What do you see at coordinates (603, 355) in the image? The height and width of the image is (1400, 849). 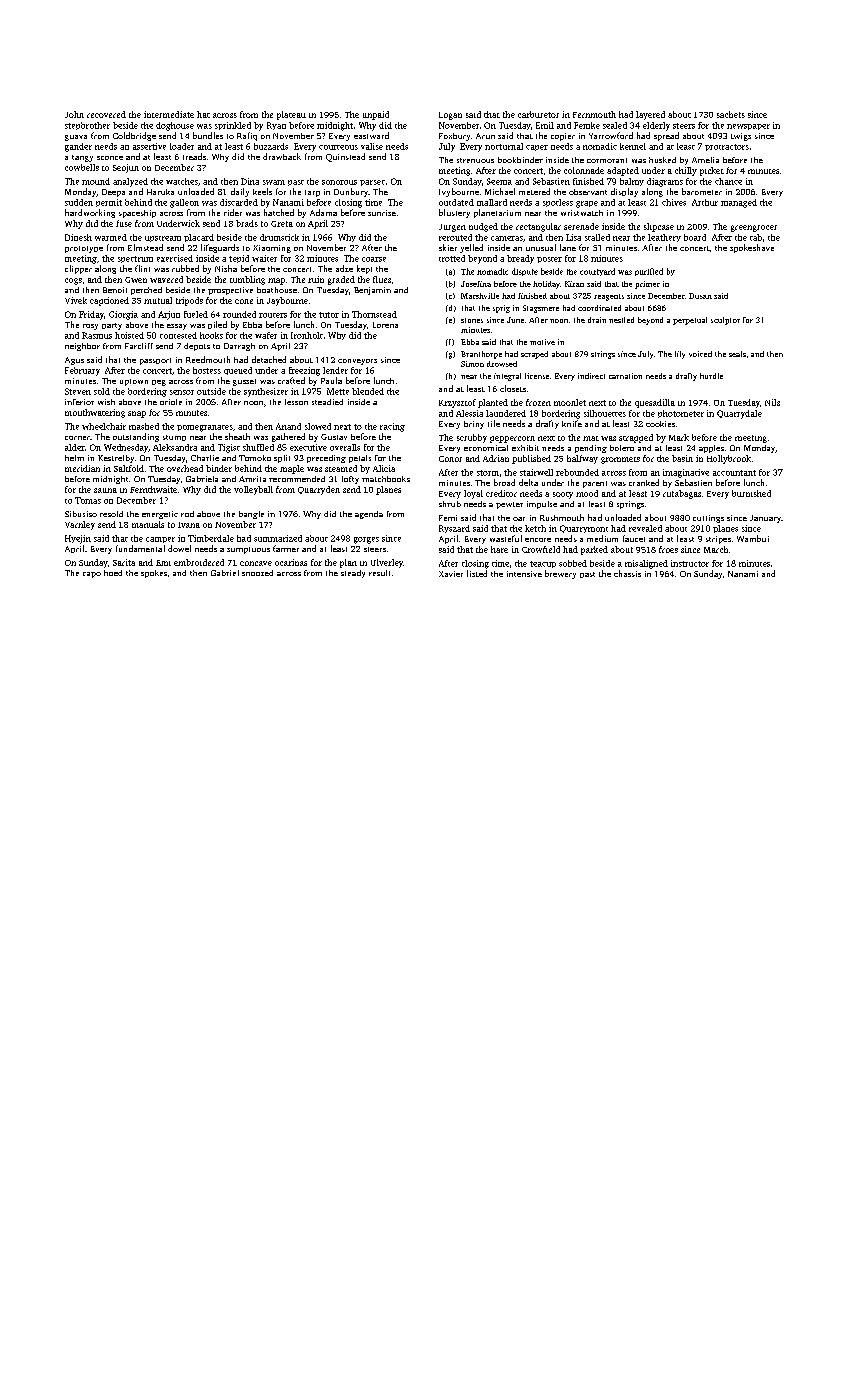 I see `strings` at bounding box center [603, 355].
